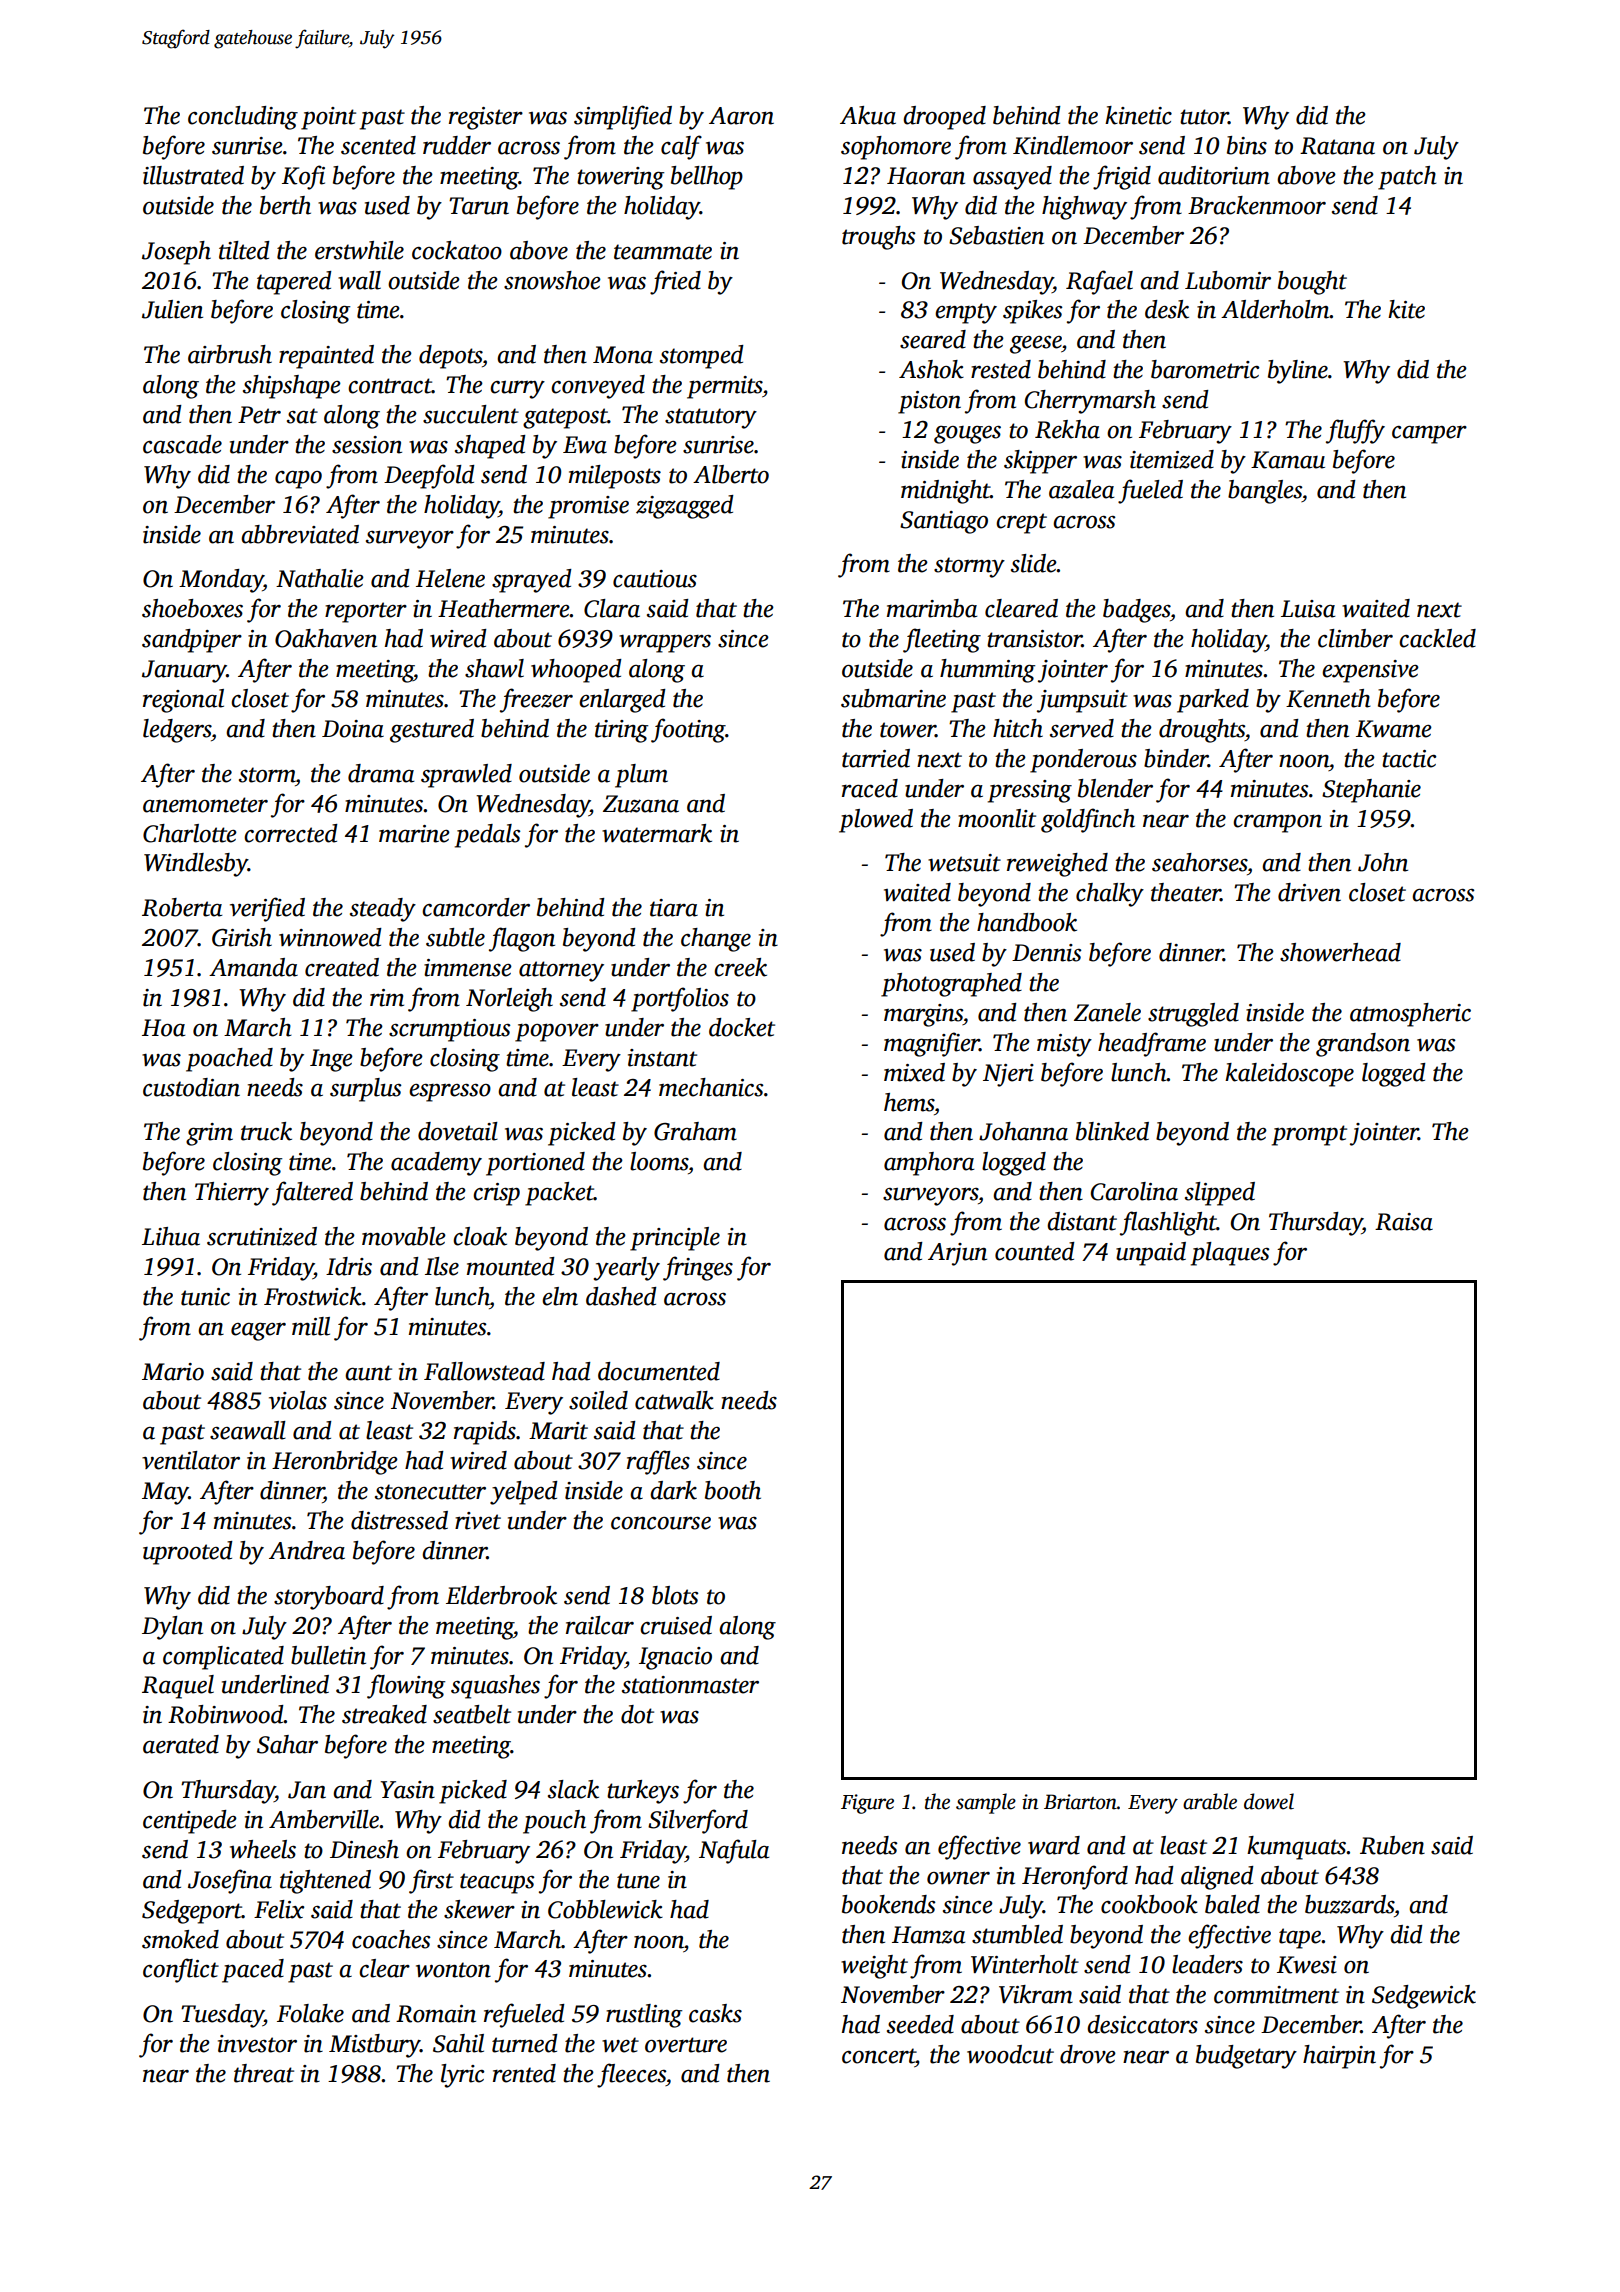 This screenshot has width=1620, height=2292. What do you see at coordinates (384, 1714) in the screenshot?
I see `streaked` at bounding box center [384, 1714].
